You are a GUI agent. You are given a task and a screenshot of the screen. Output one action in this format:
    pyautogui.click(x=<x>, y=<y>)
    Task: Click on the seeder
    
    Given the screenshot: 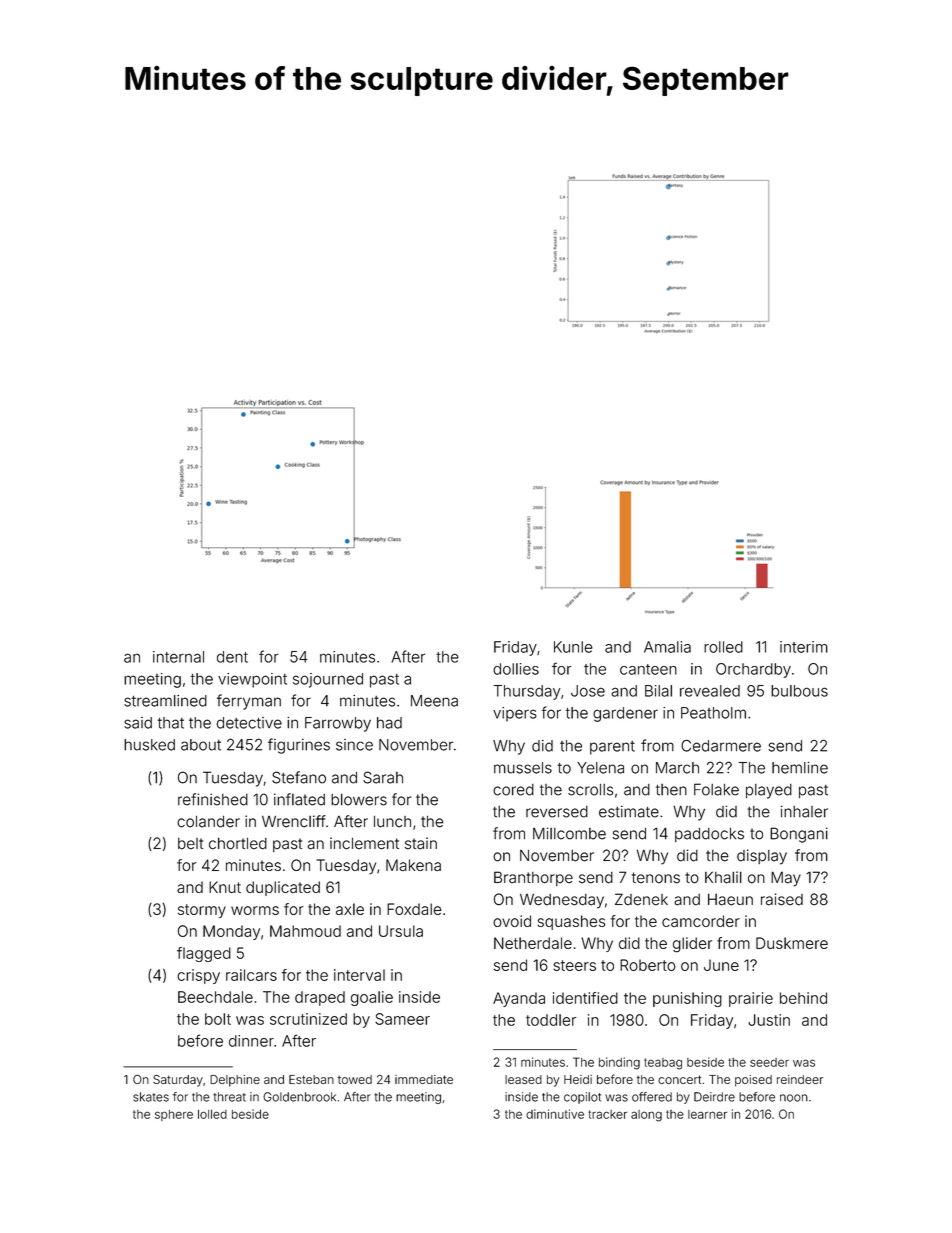 What is the action you would take?
    pyautogui.click(x=769, y=1062)
